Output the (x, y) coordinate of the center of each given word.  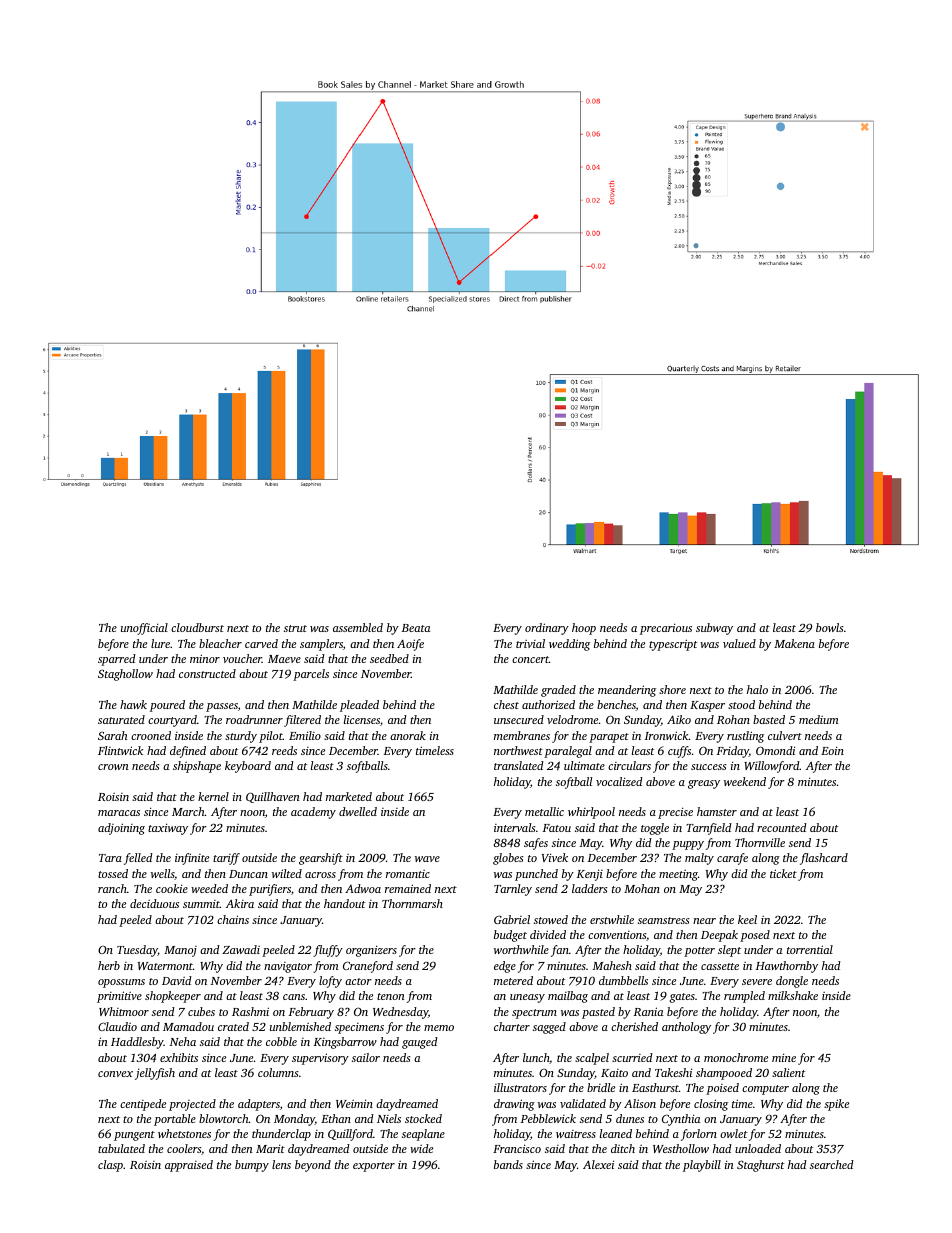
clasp (110, 1166)
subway (714, 629)
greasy (704, 784)
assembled (358, 627)
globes (508, 859)
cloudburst (197, 627)
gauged (420, 1043)
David (177, 980)
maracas (119, 813)
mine (784, 1057)
